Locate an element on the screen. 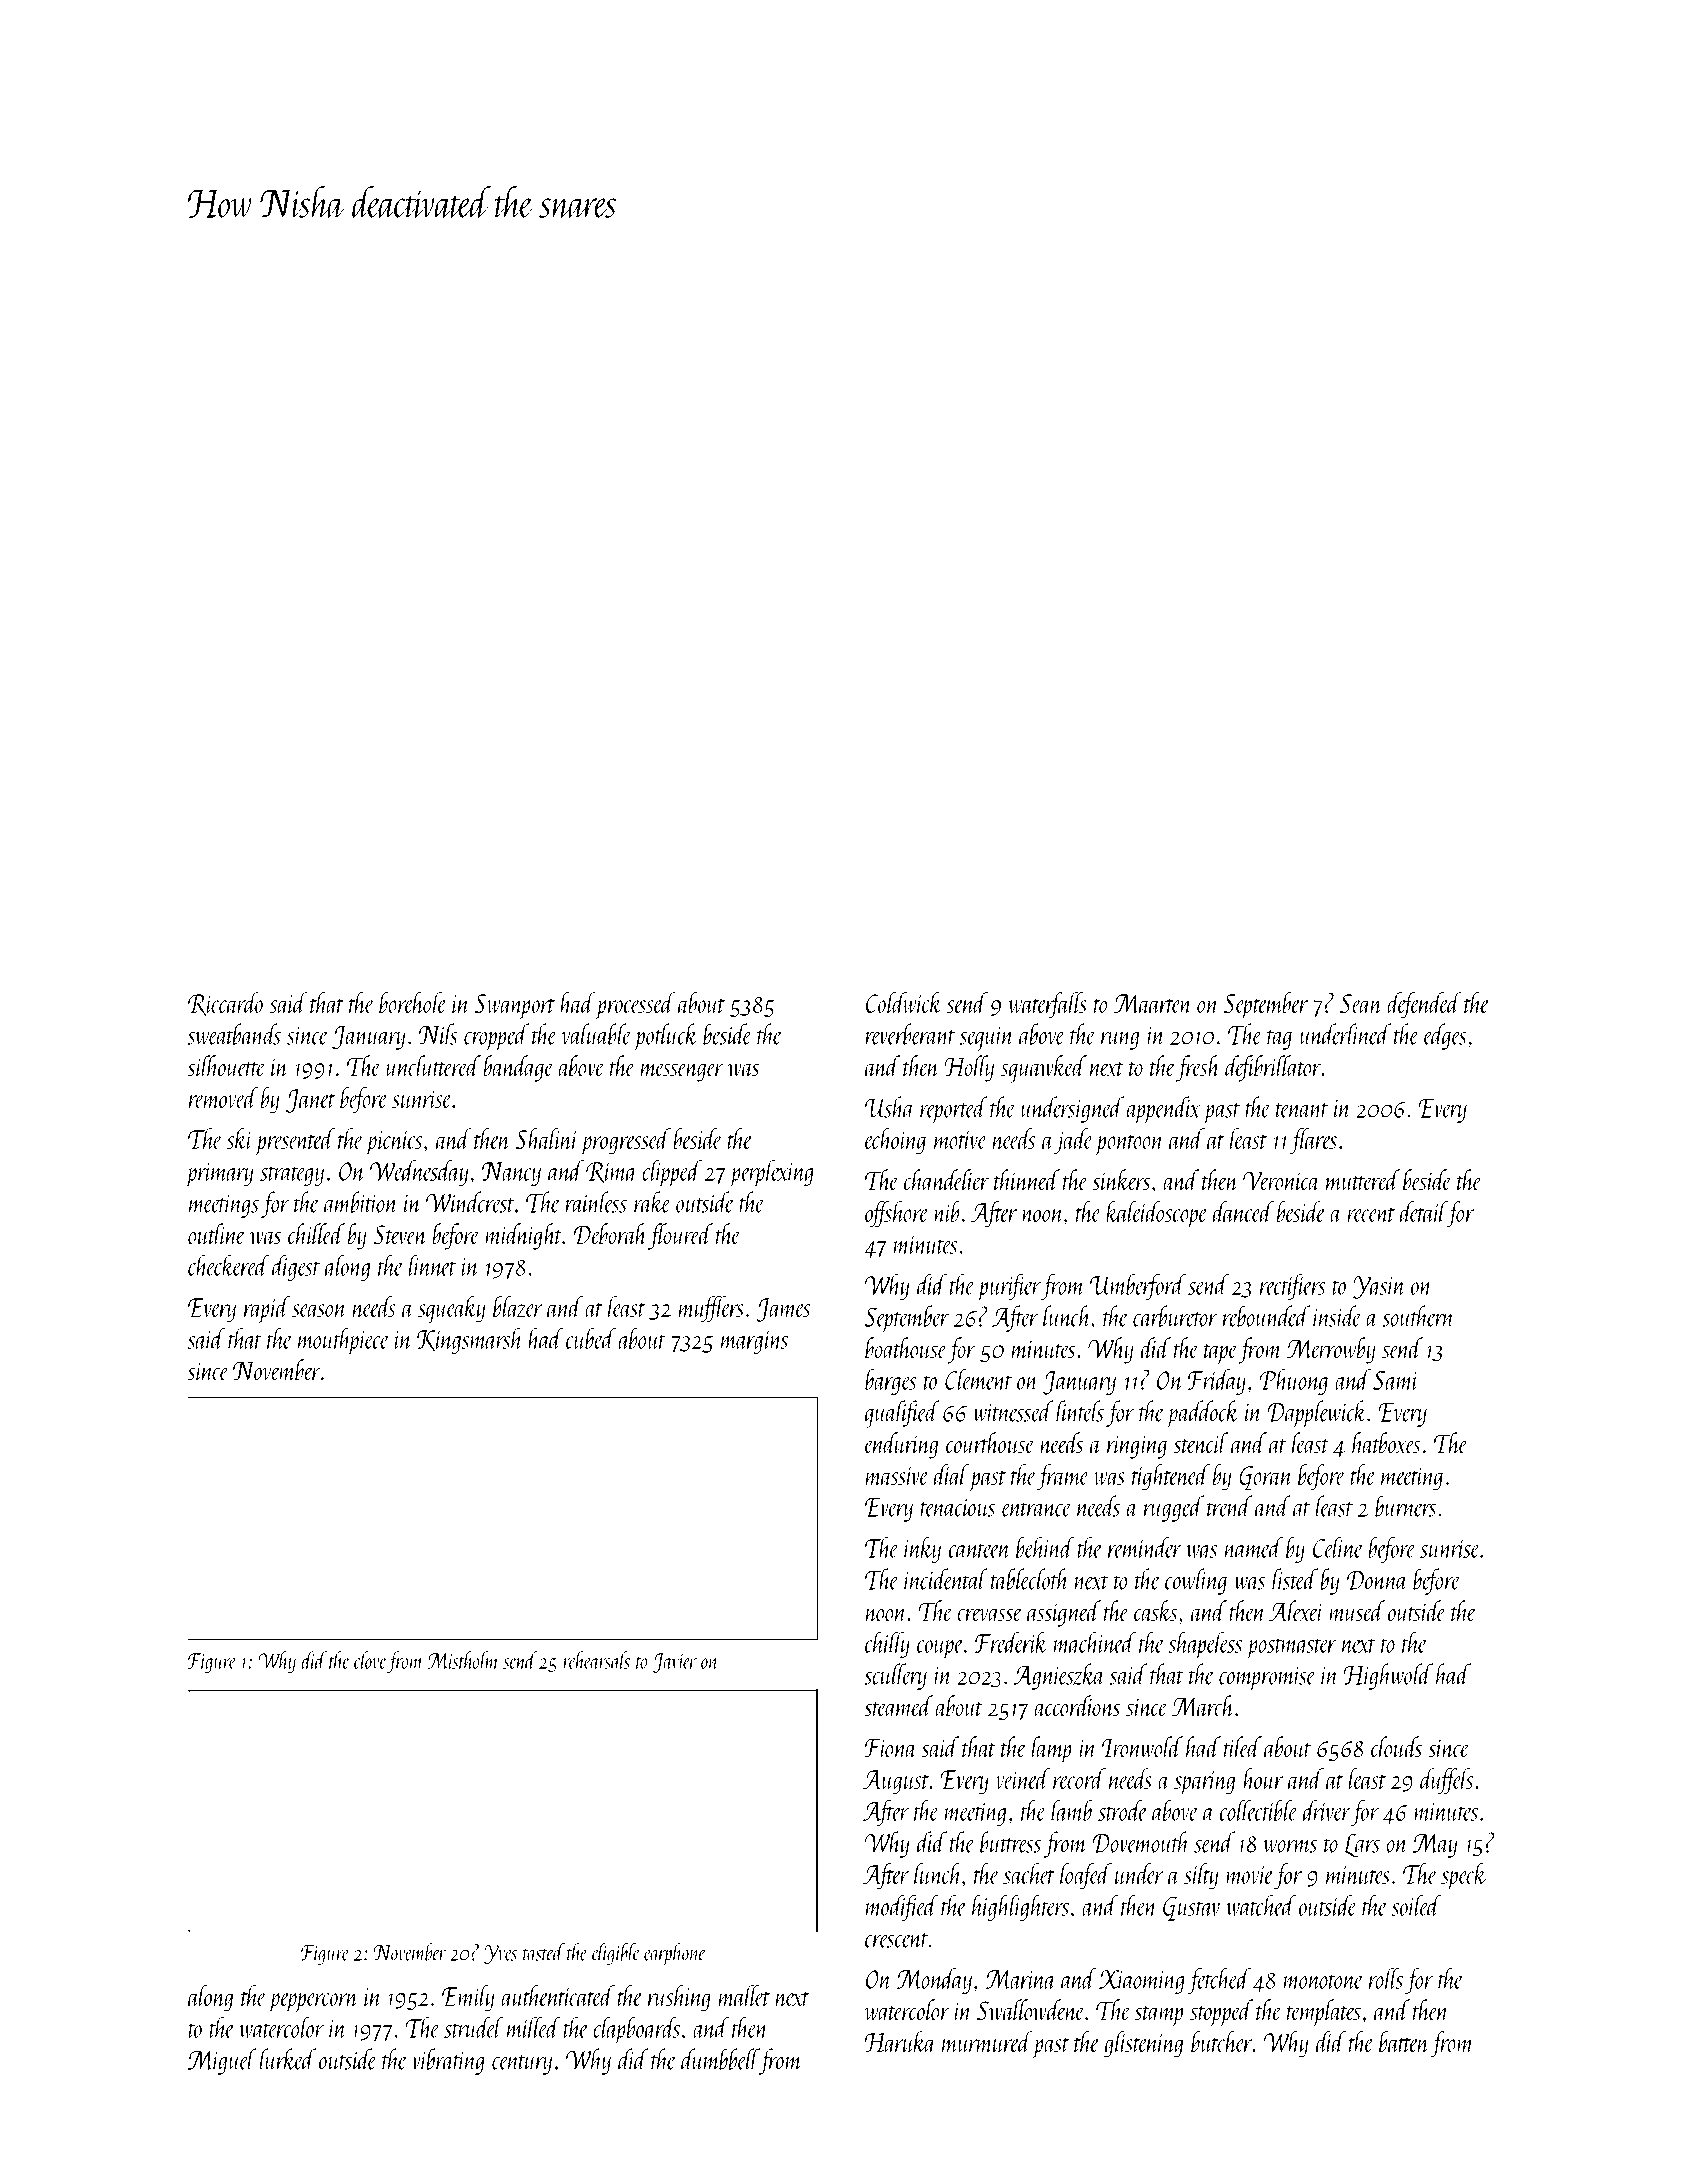 This screenshot has width=1683, height=2178. offshore is located at coordinates (897, 1214).
